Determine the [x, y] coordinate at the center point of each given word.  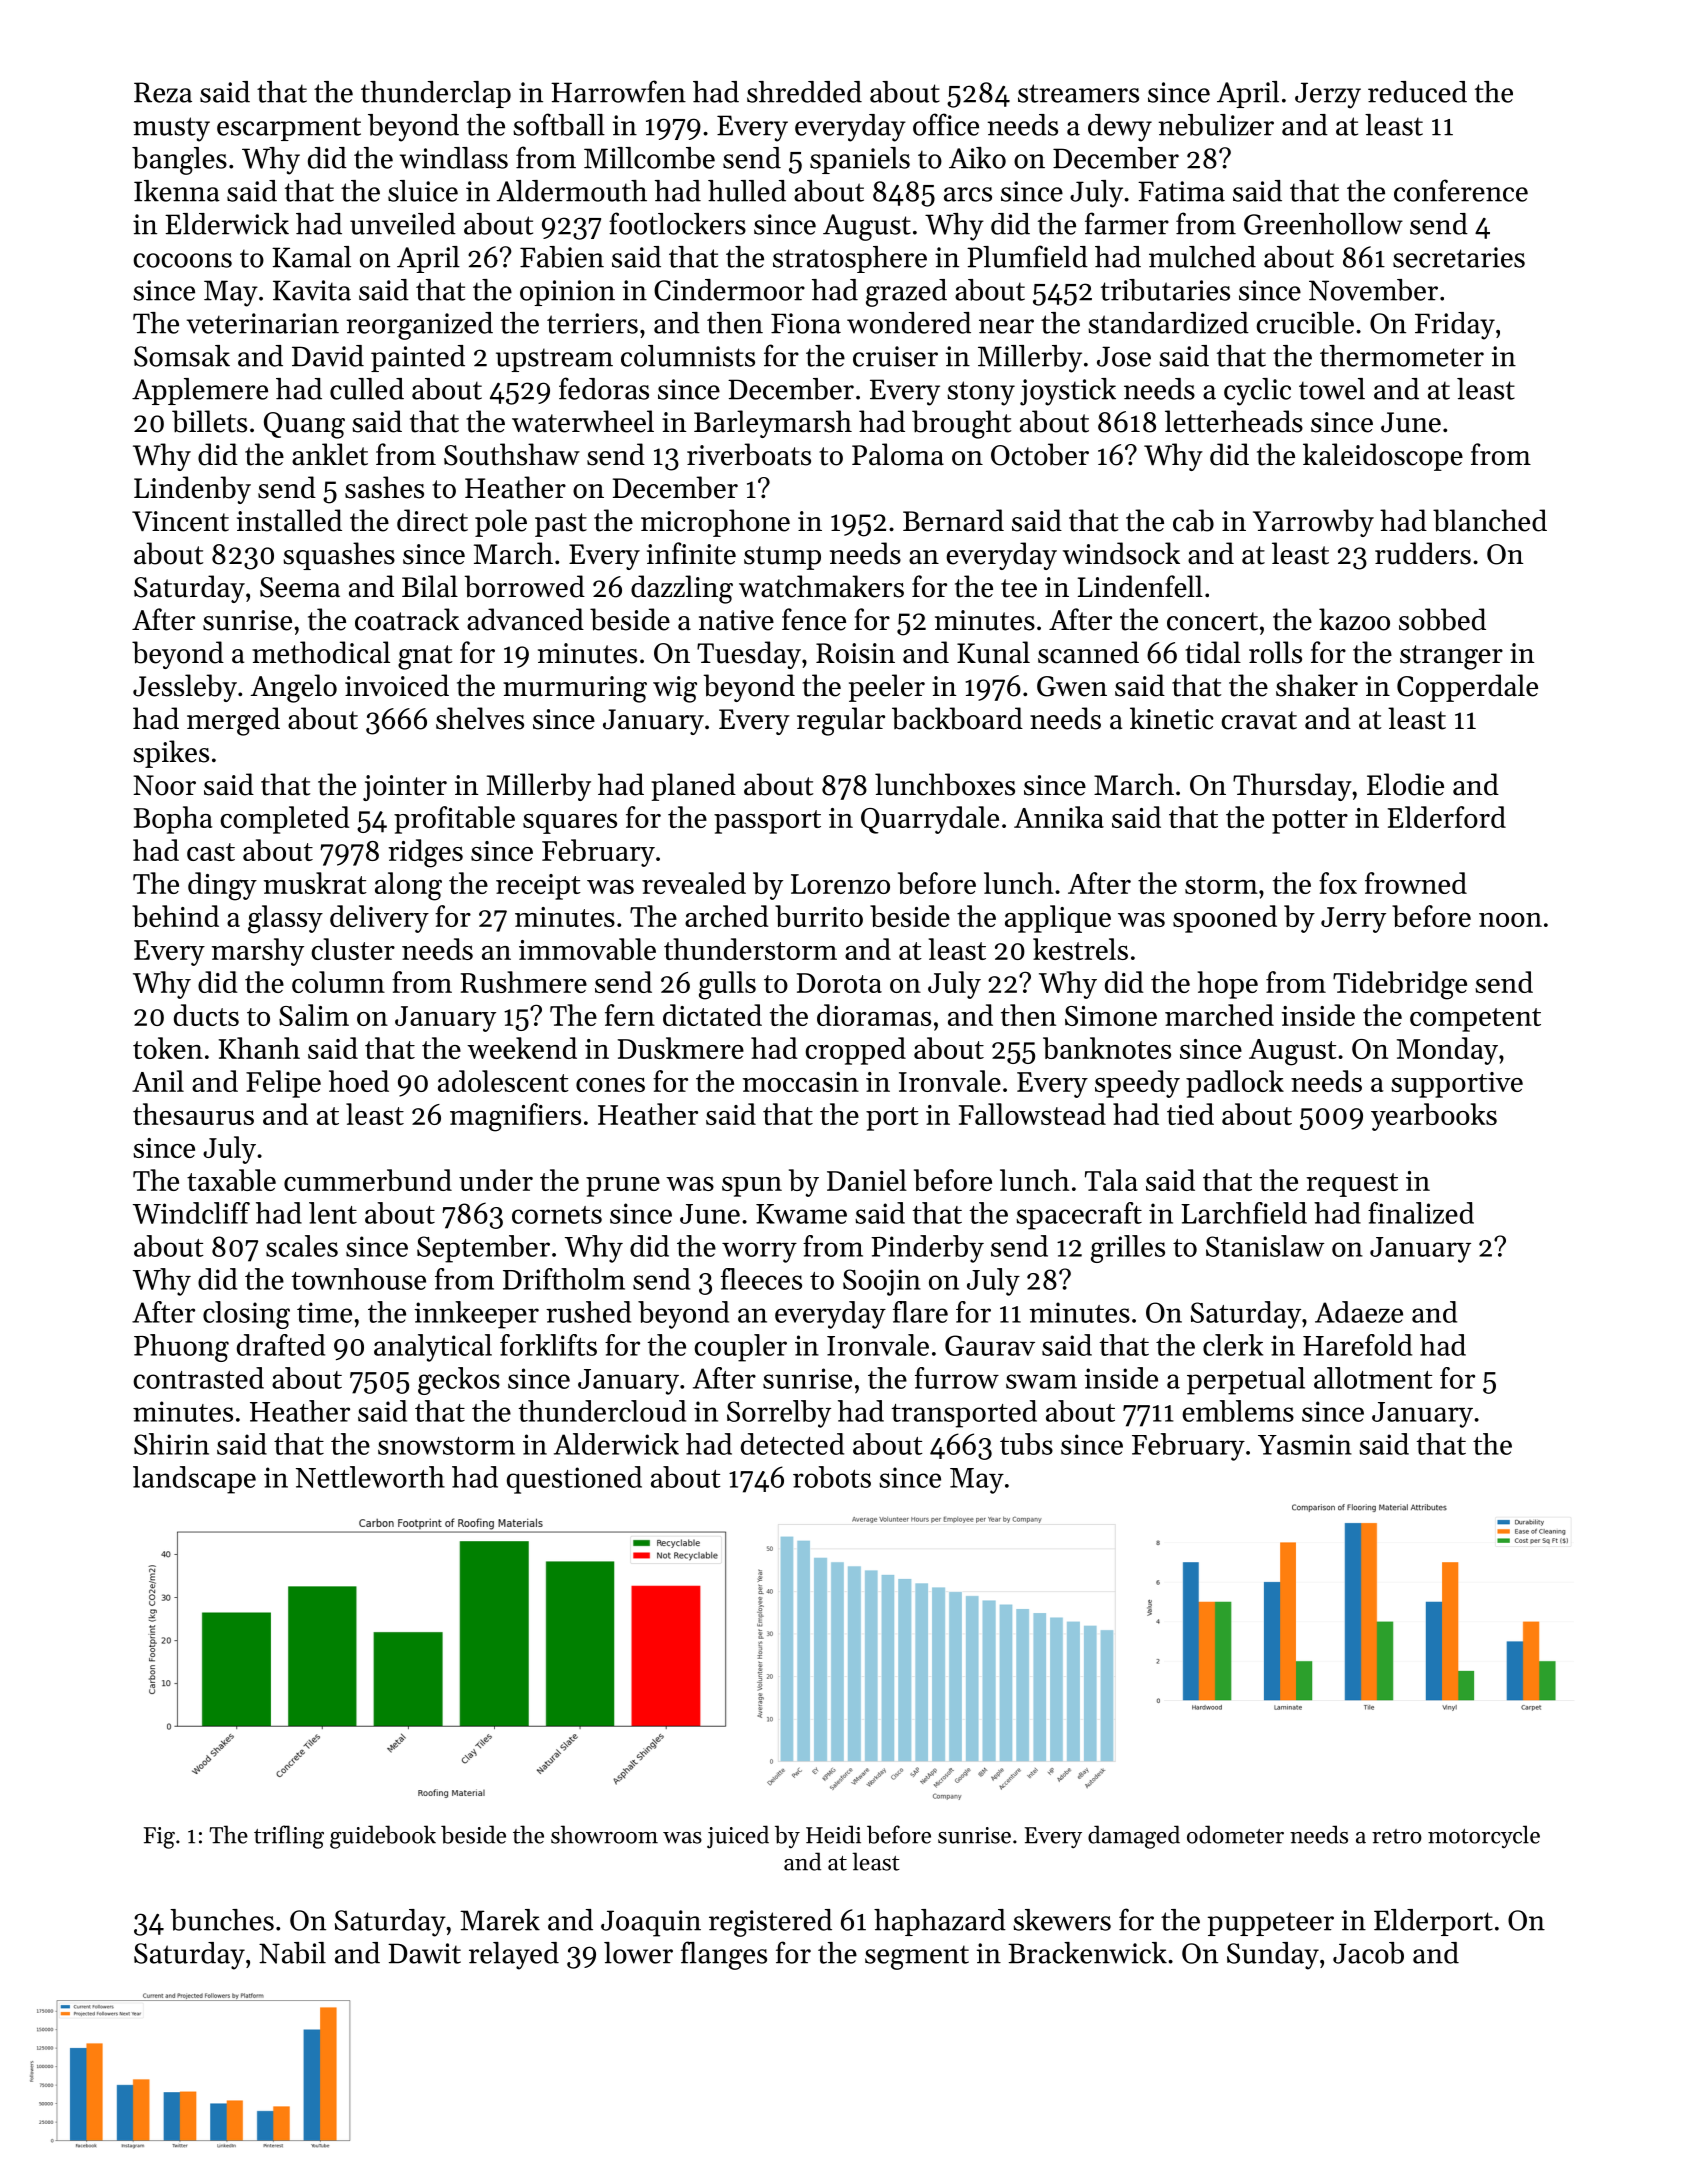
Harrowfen [618, 91]
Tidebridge [1400, 985]
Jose [1124, 356]
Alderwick [616, 1444]
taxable [231, 1180]
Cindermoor [729, 290]
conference [1461, 190]
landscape [194, 1480]
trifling [289, 1837]
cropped [855, 1051]
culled [367, 389]
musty [171, 129]
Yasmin [1305, 1444]
